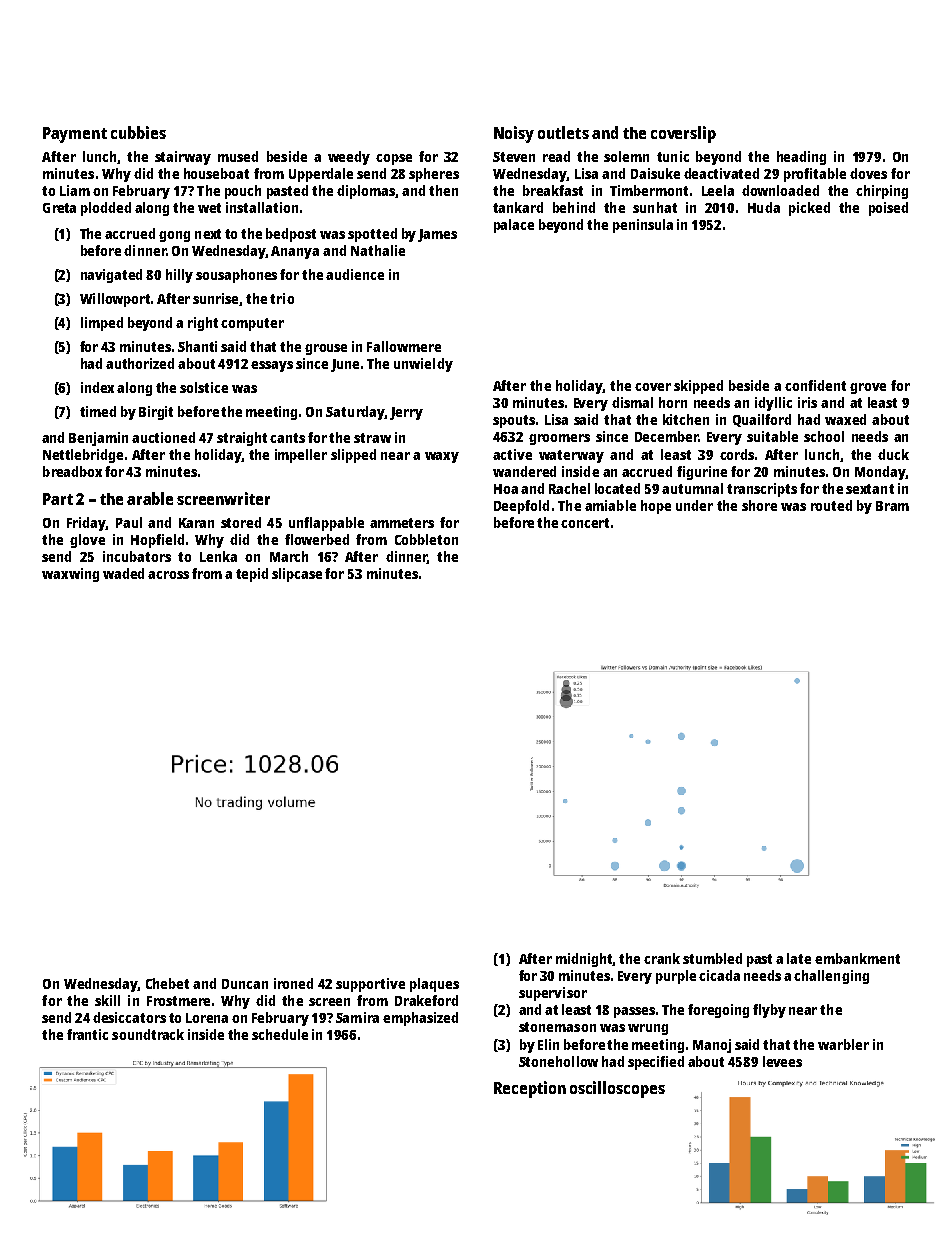 Image resolution: width=952 pixels, height=1233 pixels. I want to click on under, so click(694, 505).
